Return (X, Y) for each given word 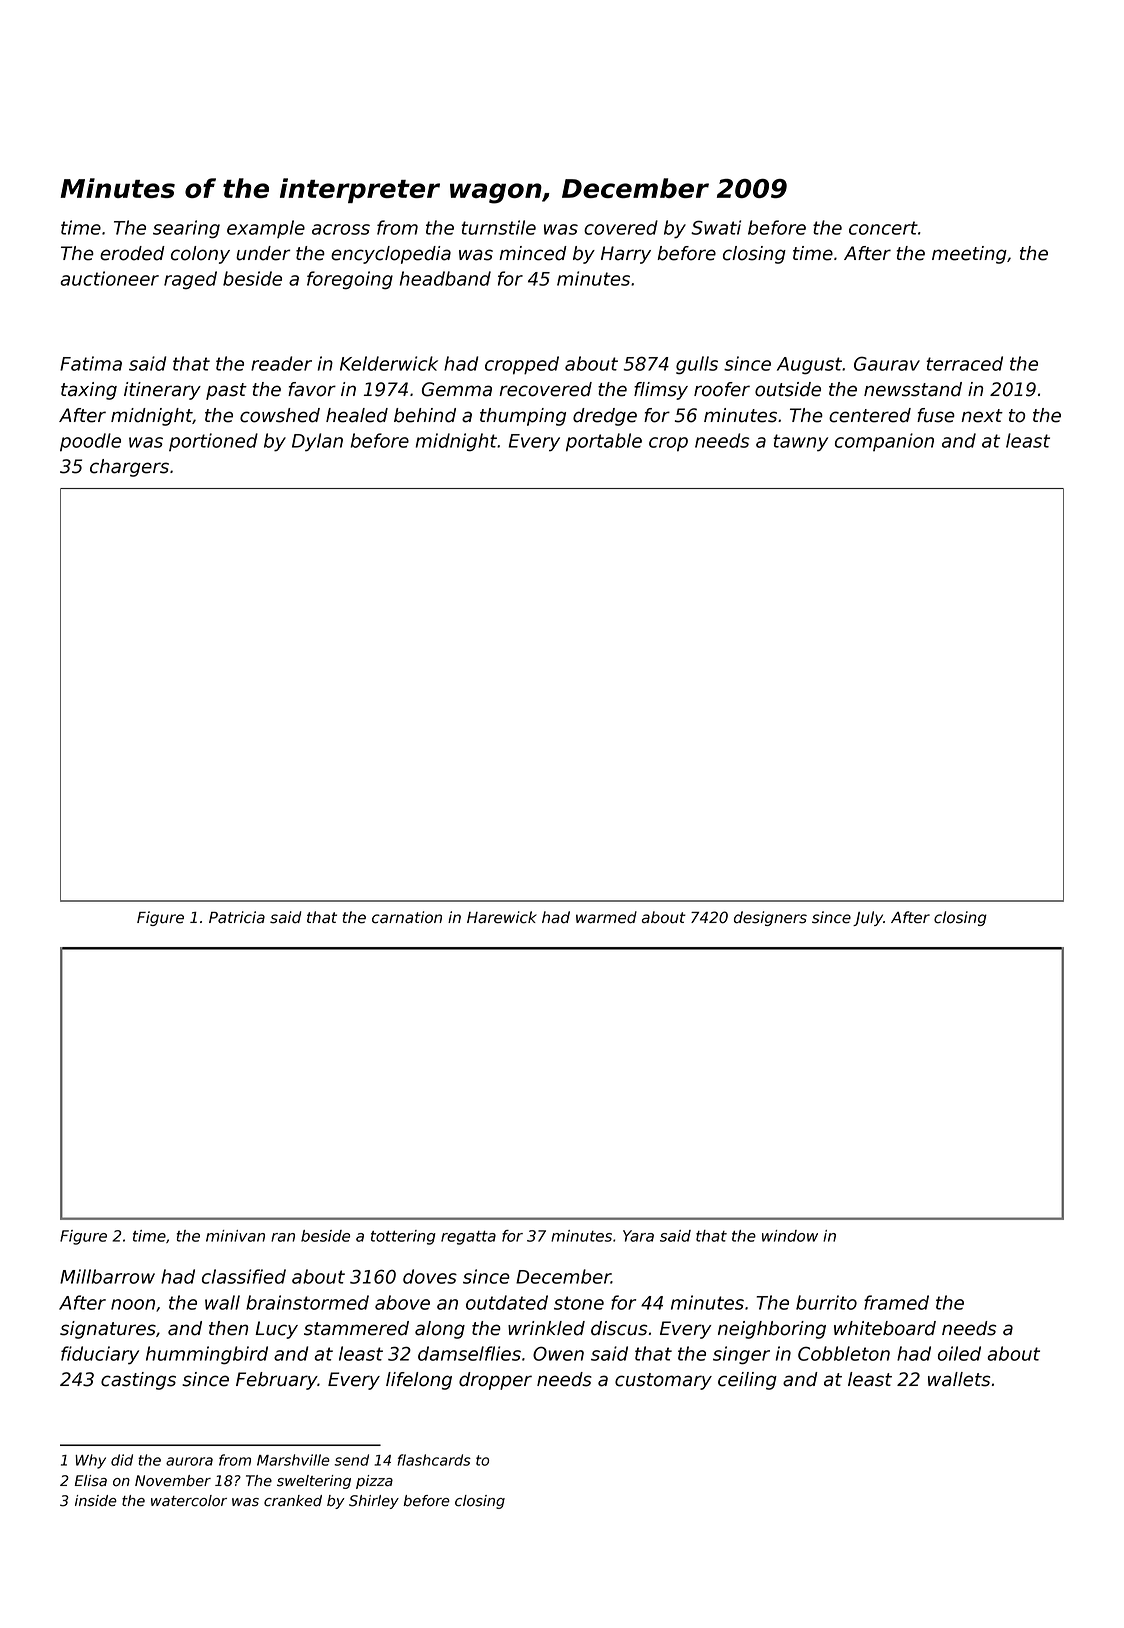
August (809, 366)
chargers (129, 468)
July (868, 918)
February (277, 1381)
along (440, 1330)
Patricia (237, 917)
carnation (407, 917)
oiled (959, 1353)
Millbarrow (107, 1276)
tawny (800, 443)
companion (884, 442)
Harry (626, 255)
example (266, 229)
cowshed (280, 415)
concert (883, 228)
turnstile (498, 227)
